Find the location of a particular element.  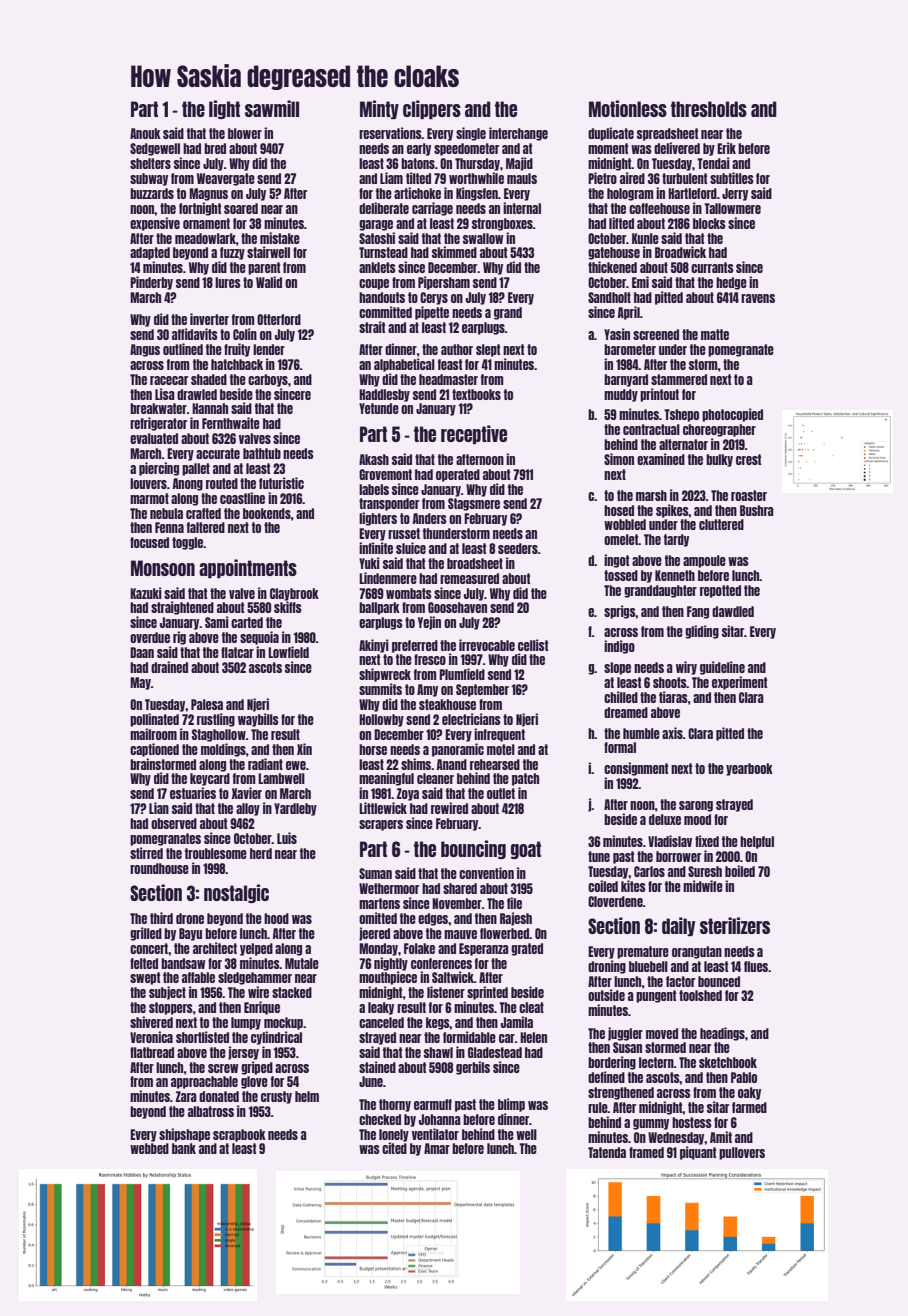

sprigs is located at coordinates (620, 612).
